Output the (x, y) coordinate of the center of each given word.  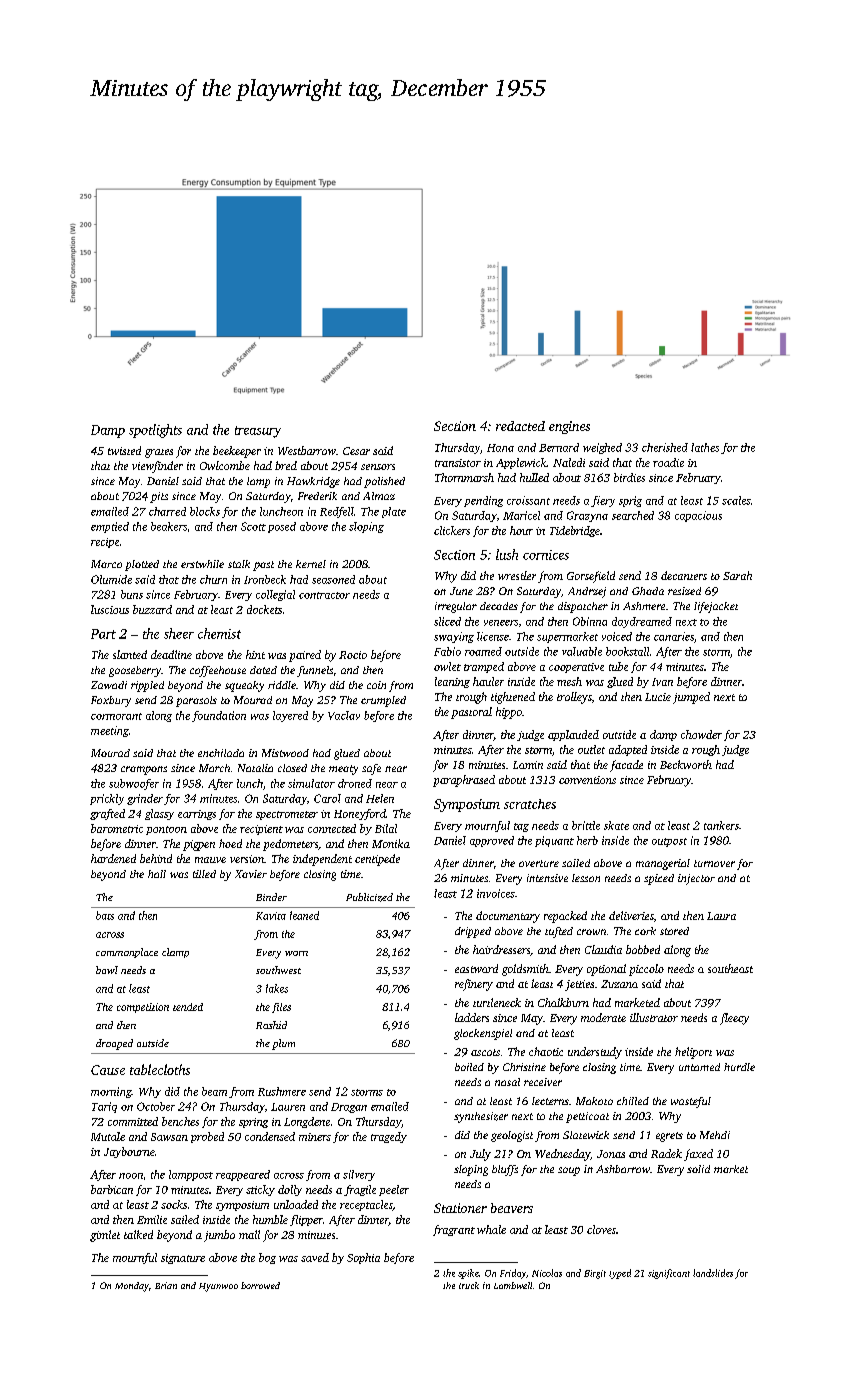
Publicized (369, 897)
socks (174, 1204)
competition (143, 1008)
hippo (509, 713)
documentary (508, 917)
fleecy (734, 1019)
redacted (520, 426)
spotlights (155, 431)
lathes (705, 447)
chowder (701, 734)
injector (696, 879)
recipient (261, 830)
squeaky (244, 686)
